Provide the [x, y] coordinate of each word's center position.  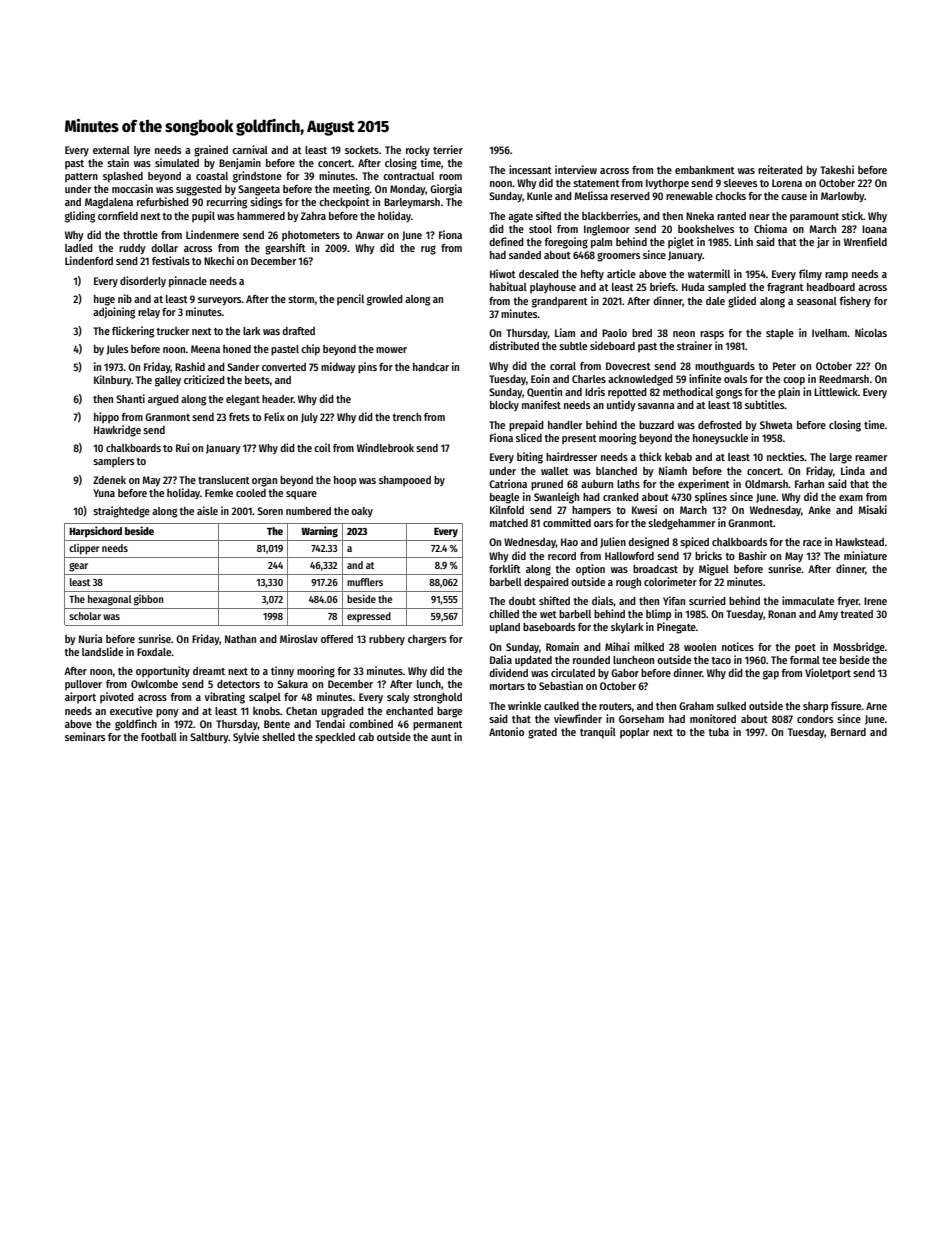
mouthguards [725, 367]
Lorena [787, 183]
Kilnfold [507, 509]
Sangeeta [259, 190]
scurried [707, 600]
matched [509, 523]
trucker [172, 331]
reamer [871, 458]
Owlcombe [154, 684]
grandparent [560, 302]
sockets [362, 150]
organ [264, 482]
